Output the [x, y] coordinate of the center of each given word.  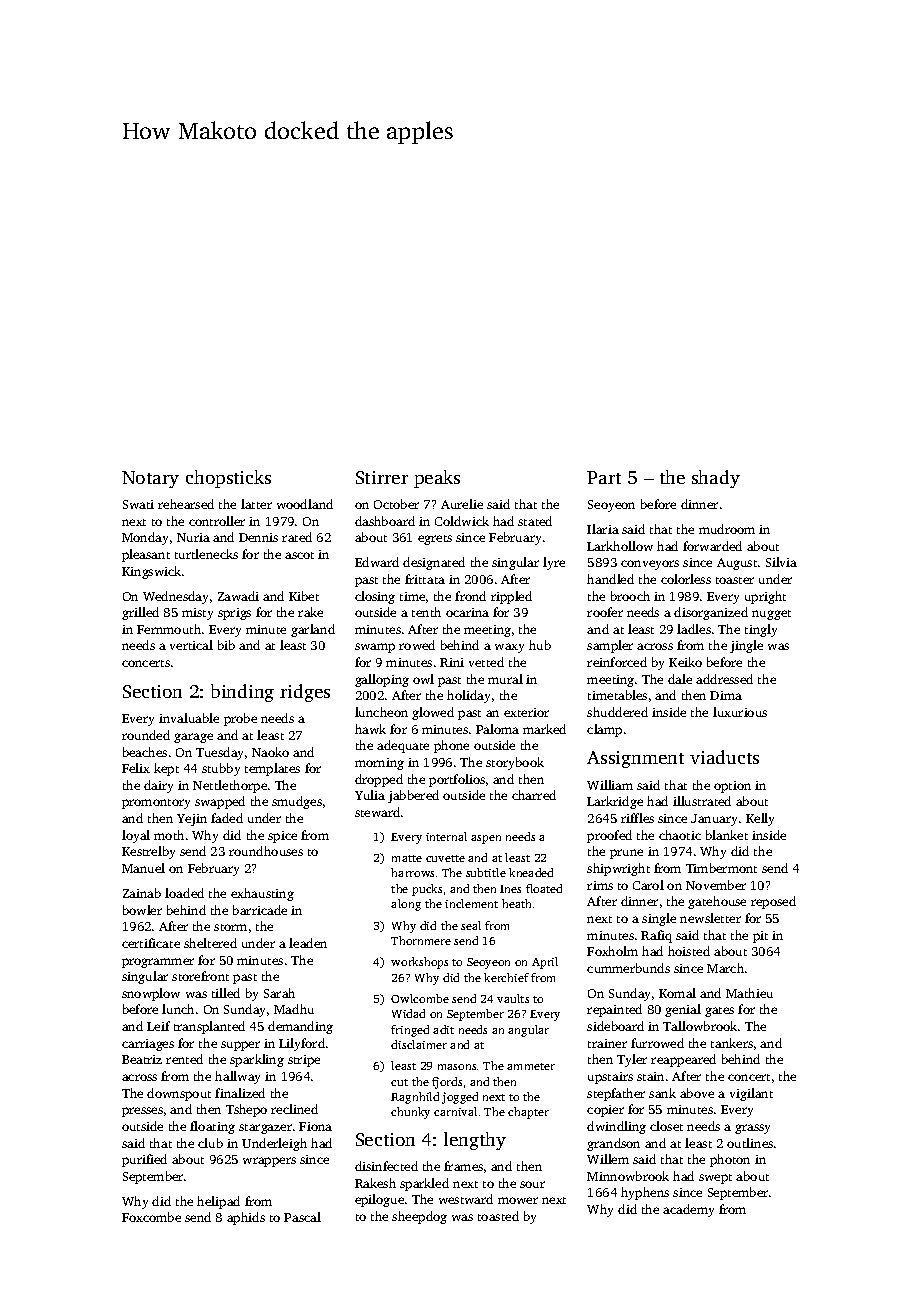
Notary [150, 479]
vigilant [751, 1094]
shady [716, 479]
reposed [773, 902]
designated [434, 563]
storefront [200, 976]
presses [142, 1112]
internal [446, 836]
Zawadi [238, 596]
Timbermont [721, 868]
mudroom [727, 529]
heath [516, 903]
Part [604, 477]
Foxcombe [151, 1217]
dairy [158, 786]
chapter [528, 1113]
